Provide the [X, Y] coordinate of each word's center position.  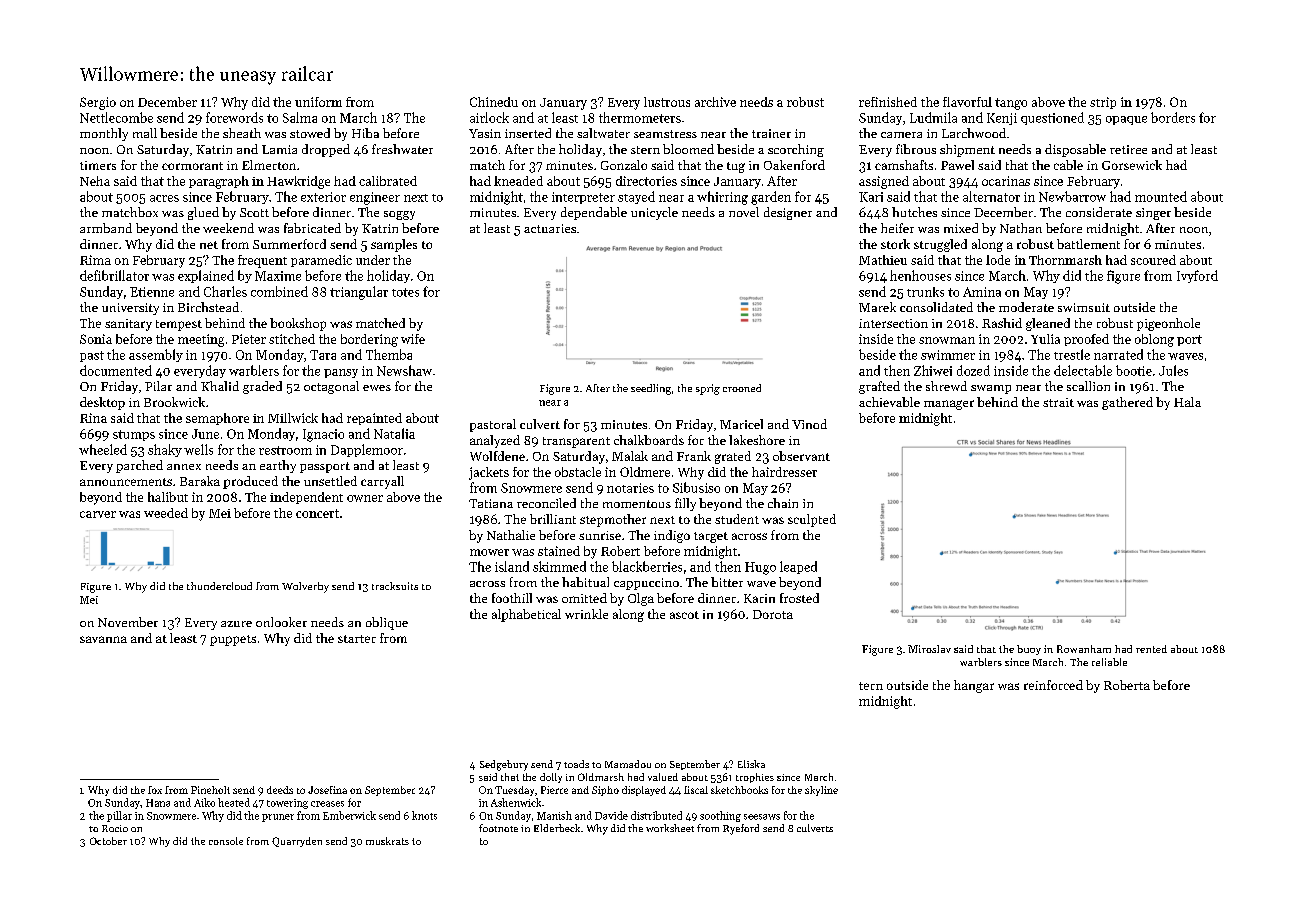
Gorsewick [1132, 165]
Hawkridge [298, 182]
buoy [1029, 650]
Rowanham [1084, 649]
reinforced [1053, 685]
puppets [233, 640]
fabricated [312, 228]
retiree [1128, 149]
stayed [636, 197]
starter [357, 639]
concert [317, 513]
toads [576, 764]
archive [715, 102]
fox [155, 790]
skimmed [559, 566]
